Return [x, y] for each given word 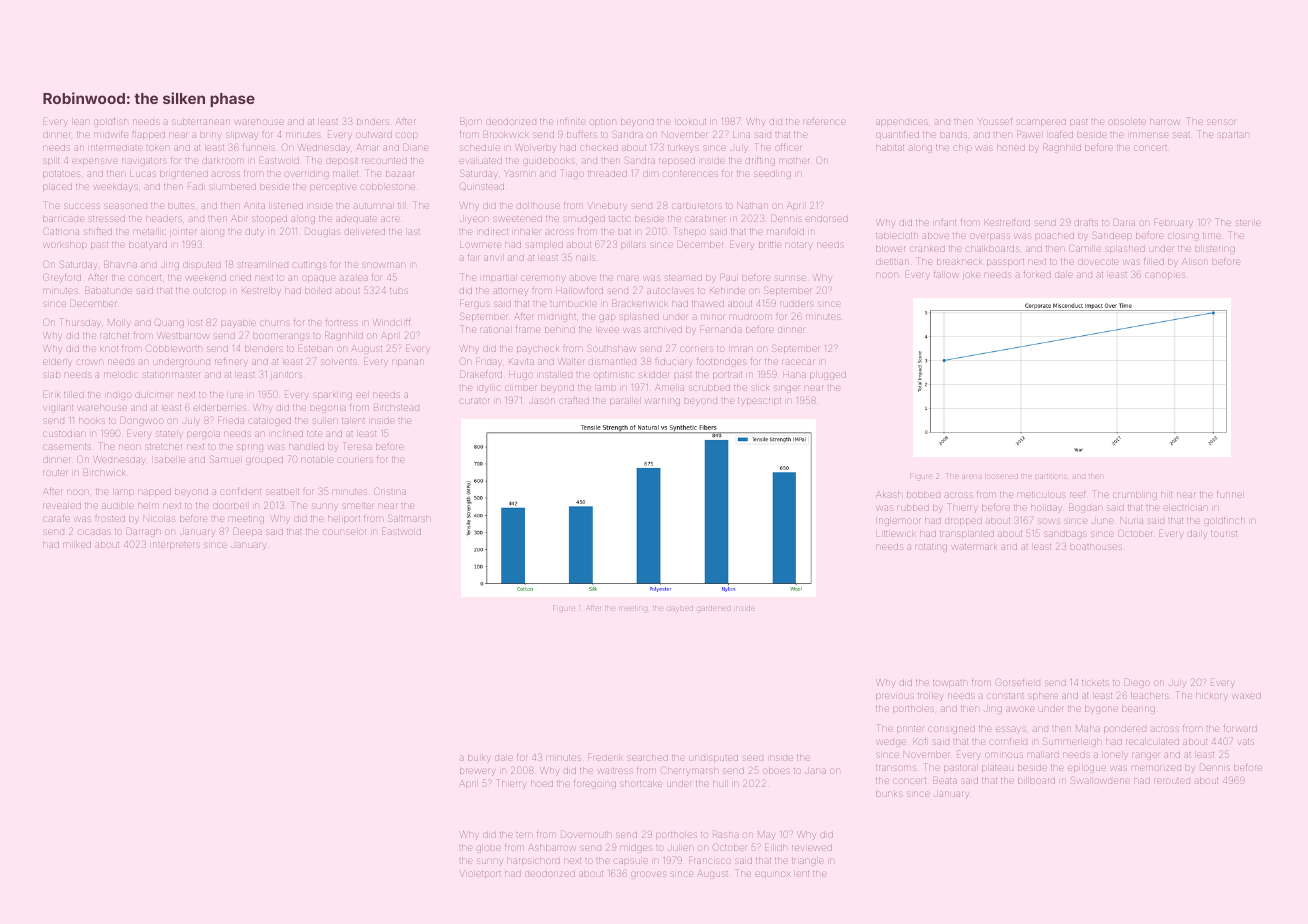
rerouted [1172, 781]
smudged [585, 220]
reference [824, 122]
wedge [891, 743]
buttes [181, 206]
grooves [648, 875]
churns [274, 323]
